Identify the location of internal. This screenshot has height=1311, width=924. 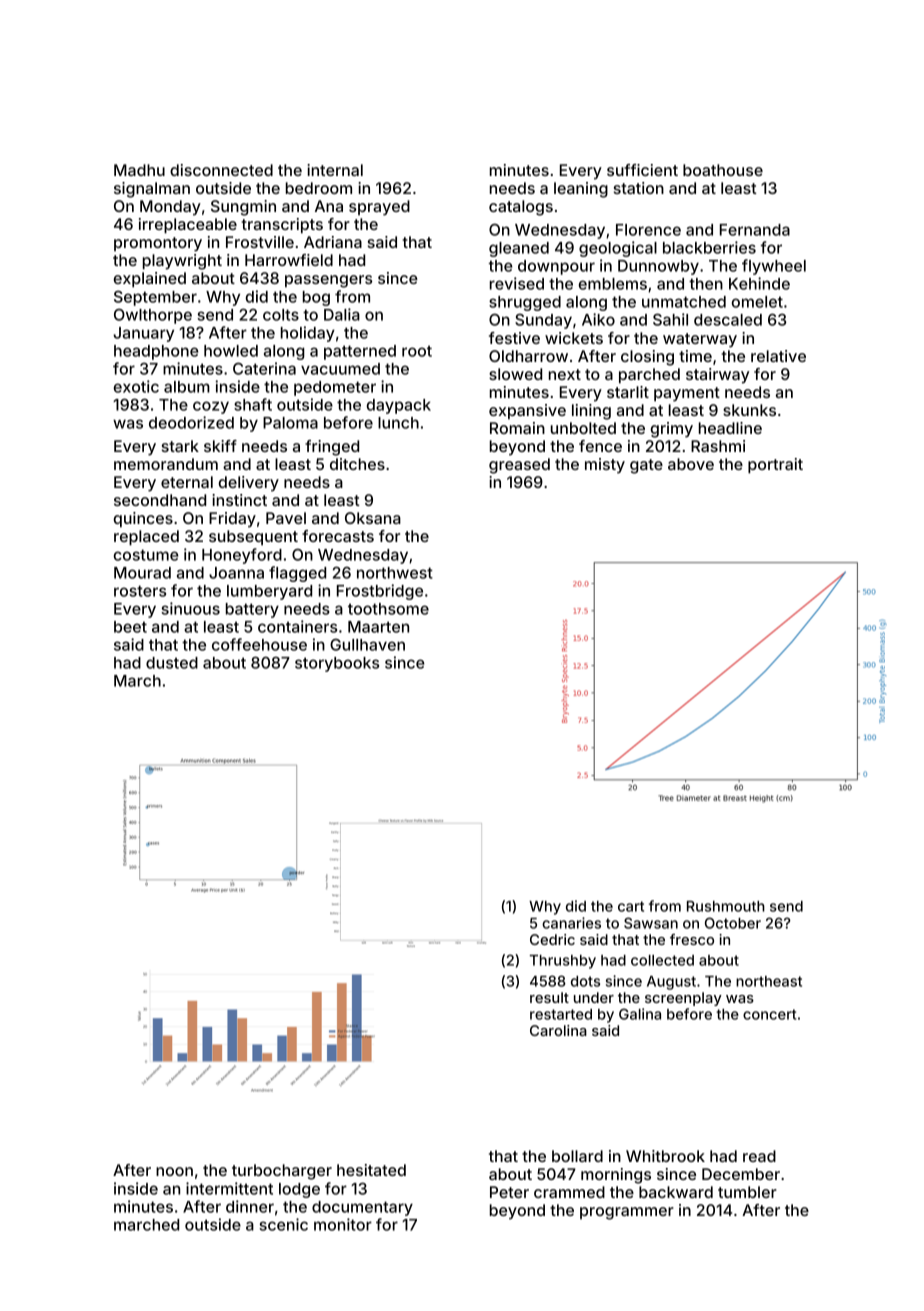
(335, 170).
